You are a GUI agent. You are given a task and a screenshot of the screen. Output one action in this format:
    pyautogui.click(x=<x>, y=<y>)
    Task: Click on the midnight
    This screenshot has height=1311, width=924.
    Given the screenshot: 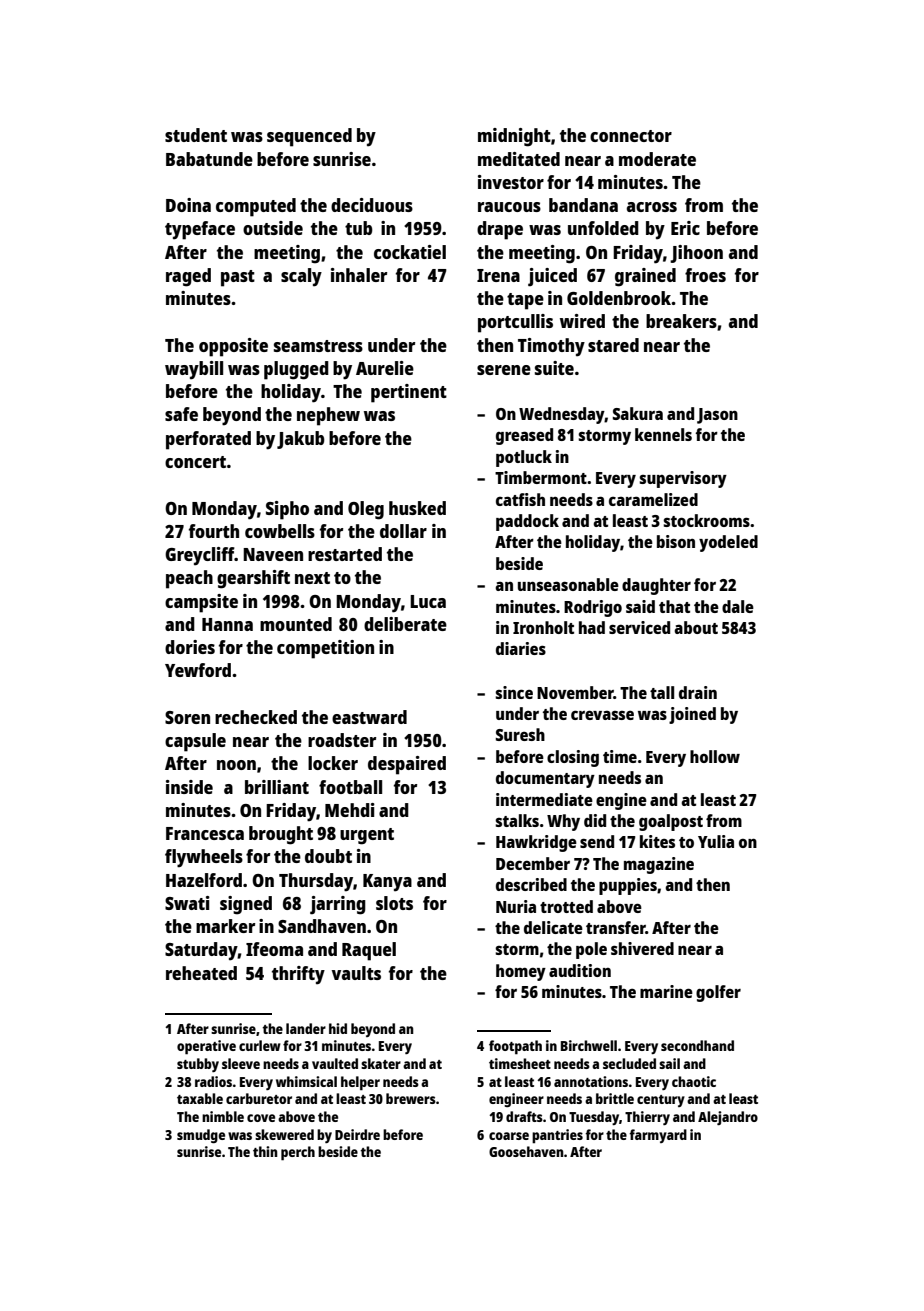 What is the action you would take?
    pyautogui.click(x=514, y=137)
